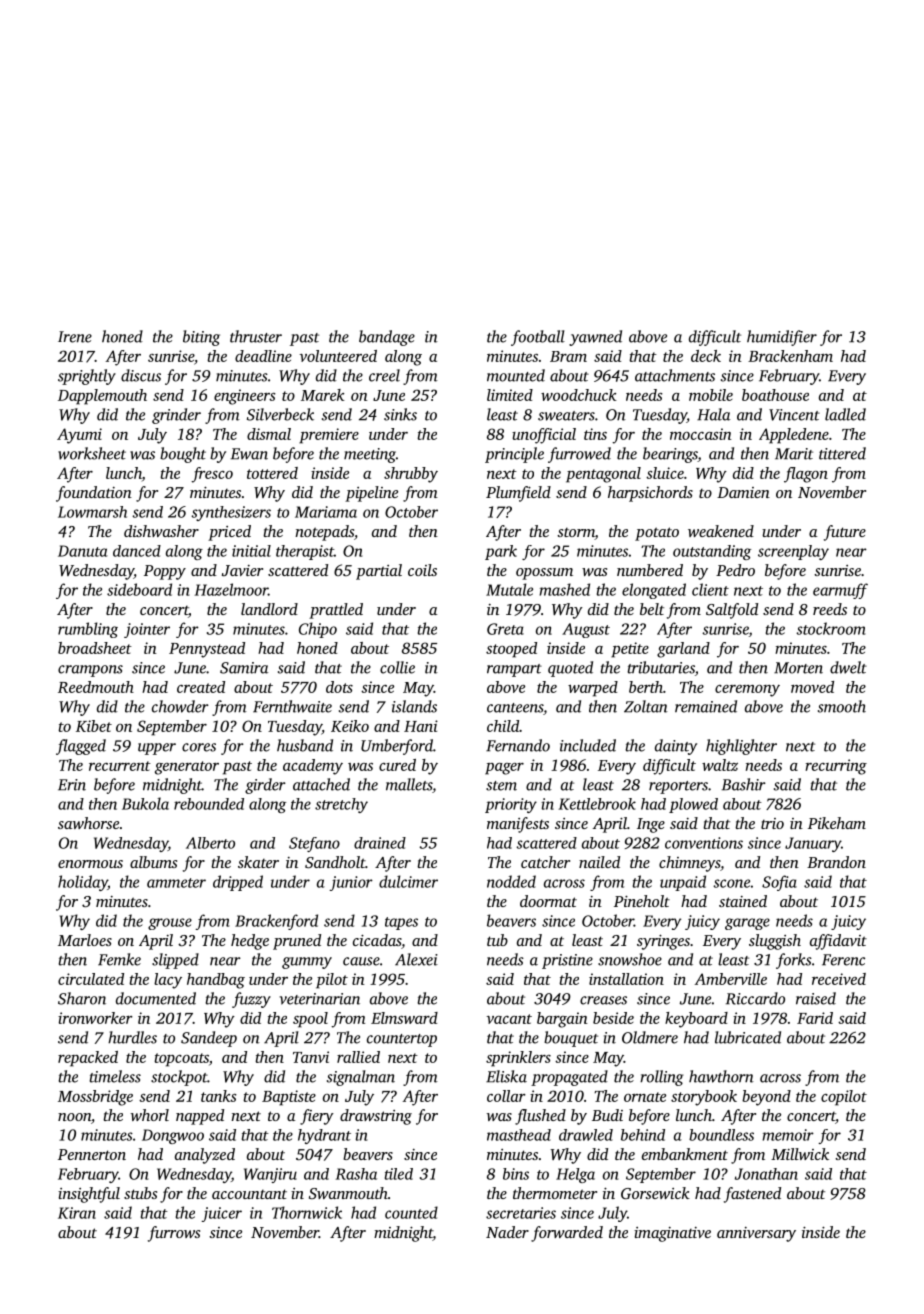 Image resolution: width=924 pixels, height=1314 pixels. What do you see at coordinates (642, 901) in the page?
I see `Pineholt` at bounding box center [642, 901].
